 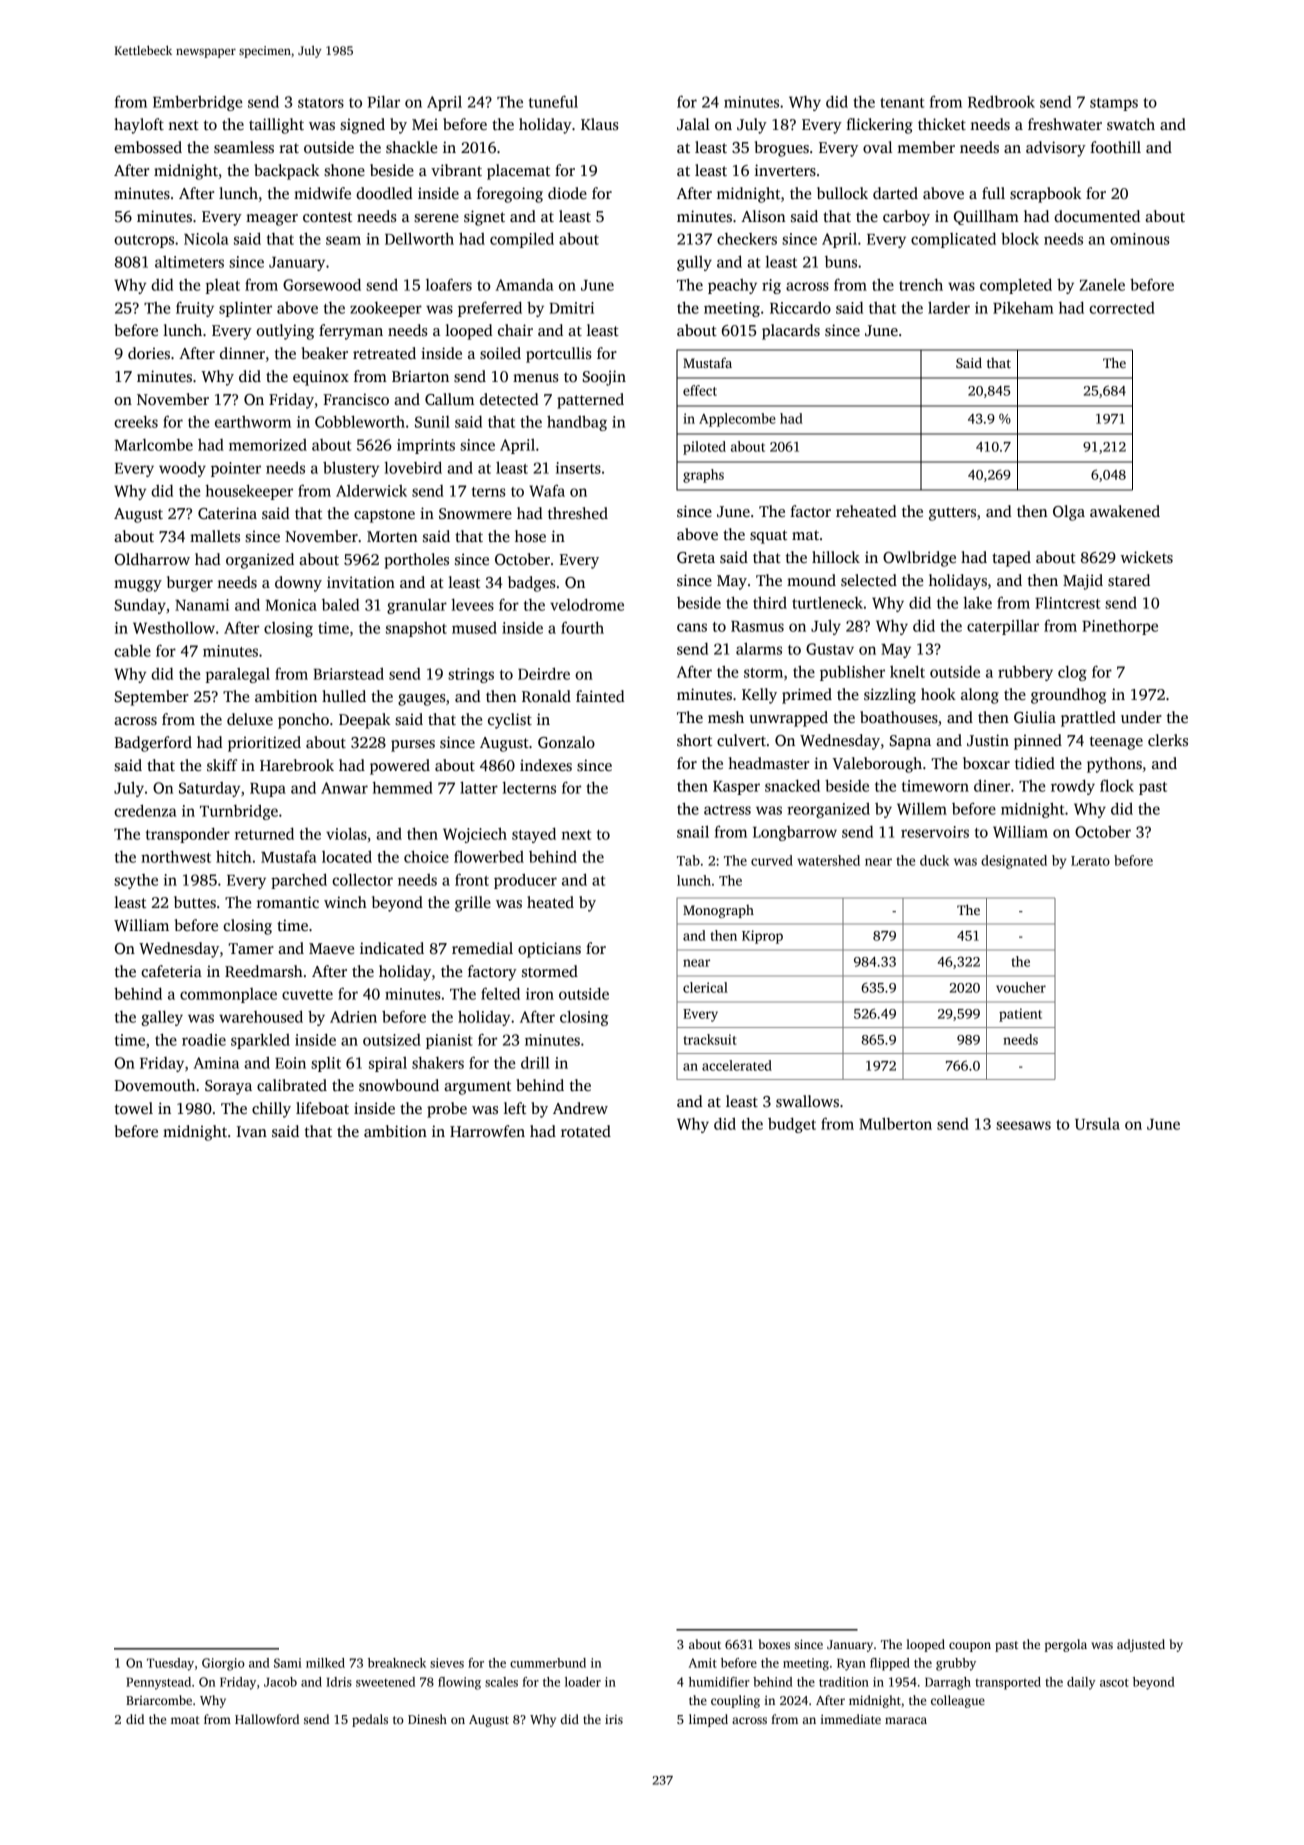 I want to click on Dinesh, so click(x=427, y=1719).
